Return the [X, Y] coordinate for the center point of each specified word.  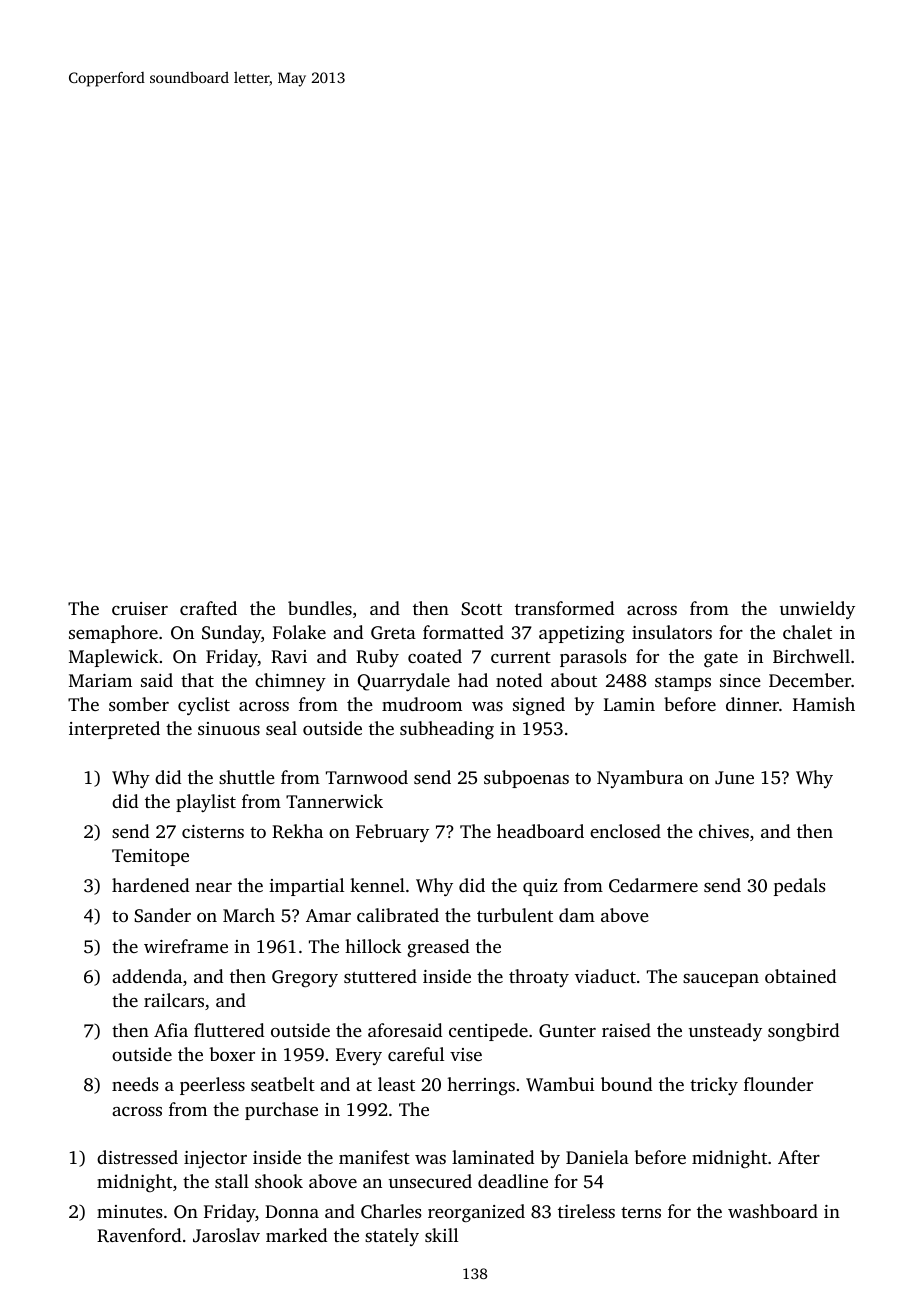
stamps [683, 683]
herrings [481, 1086]
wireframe [186, 946]
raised [626, 1030]
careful [416, 1054]
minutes [130, 1211]
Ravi [289, 657]
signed [539, 706]
